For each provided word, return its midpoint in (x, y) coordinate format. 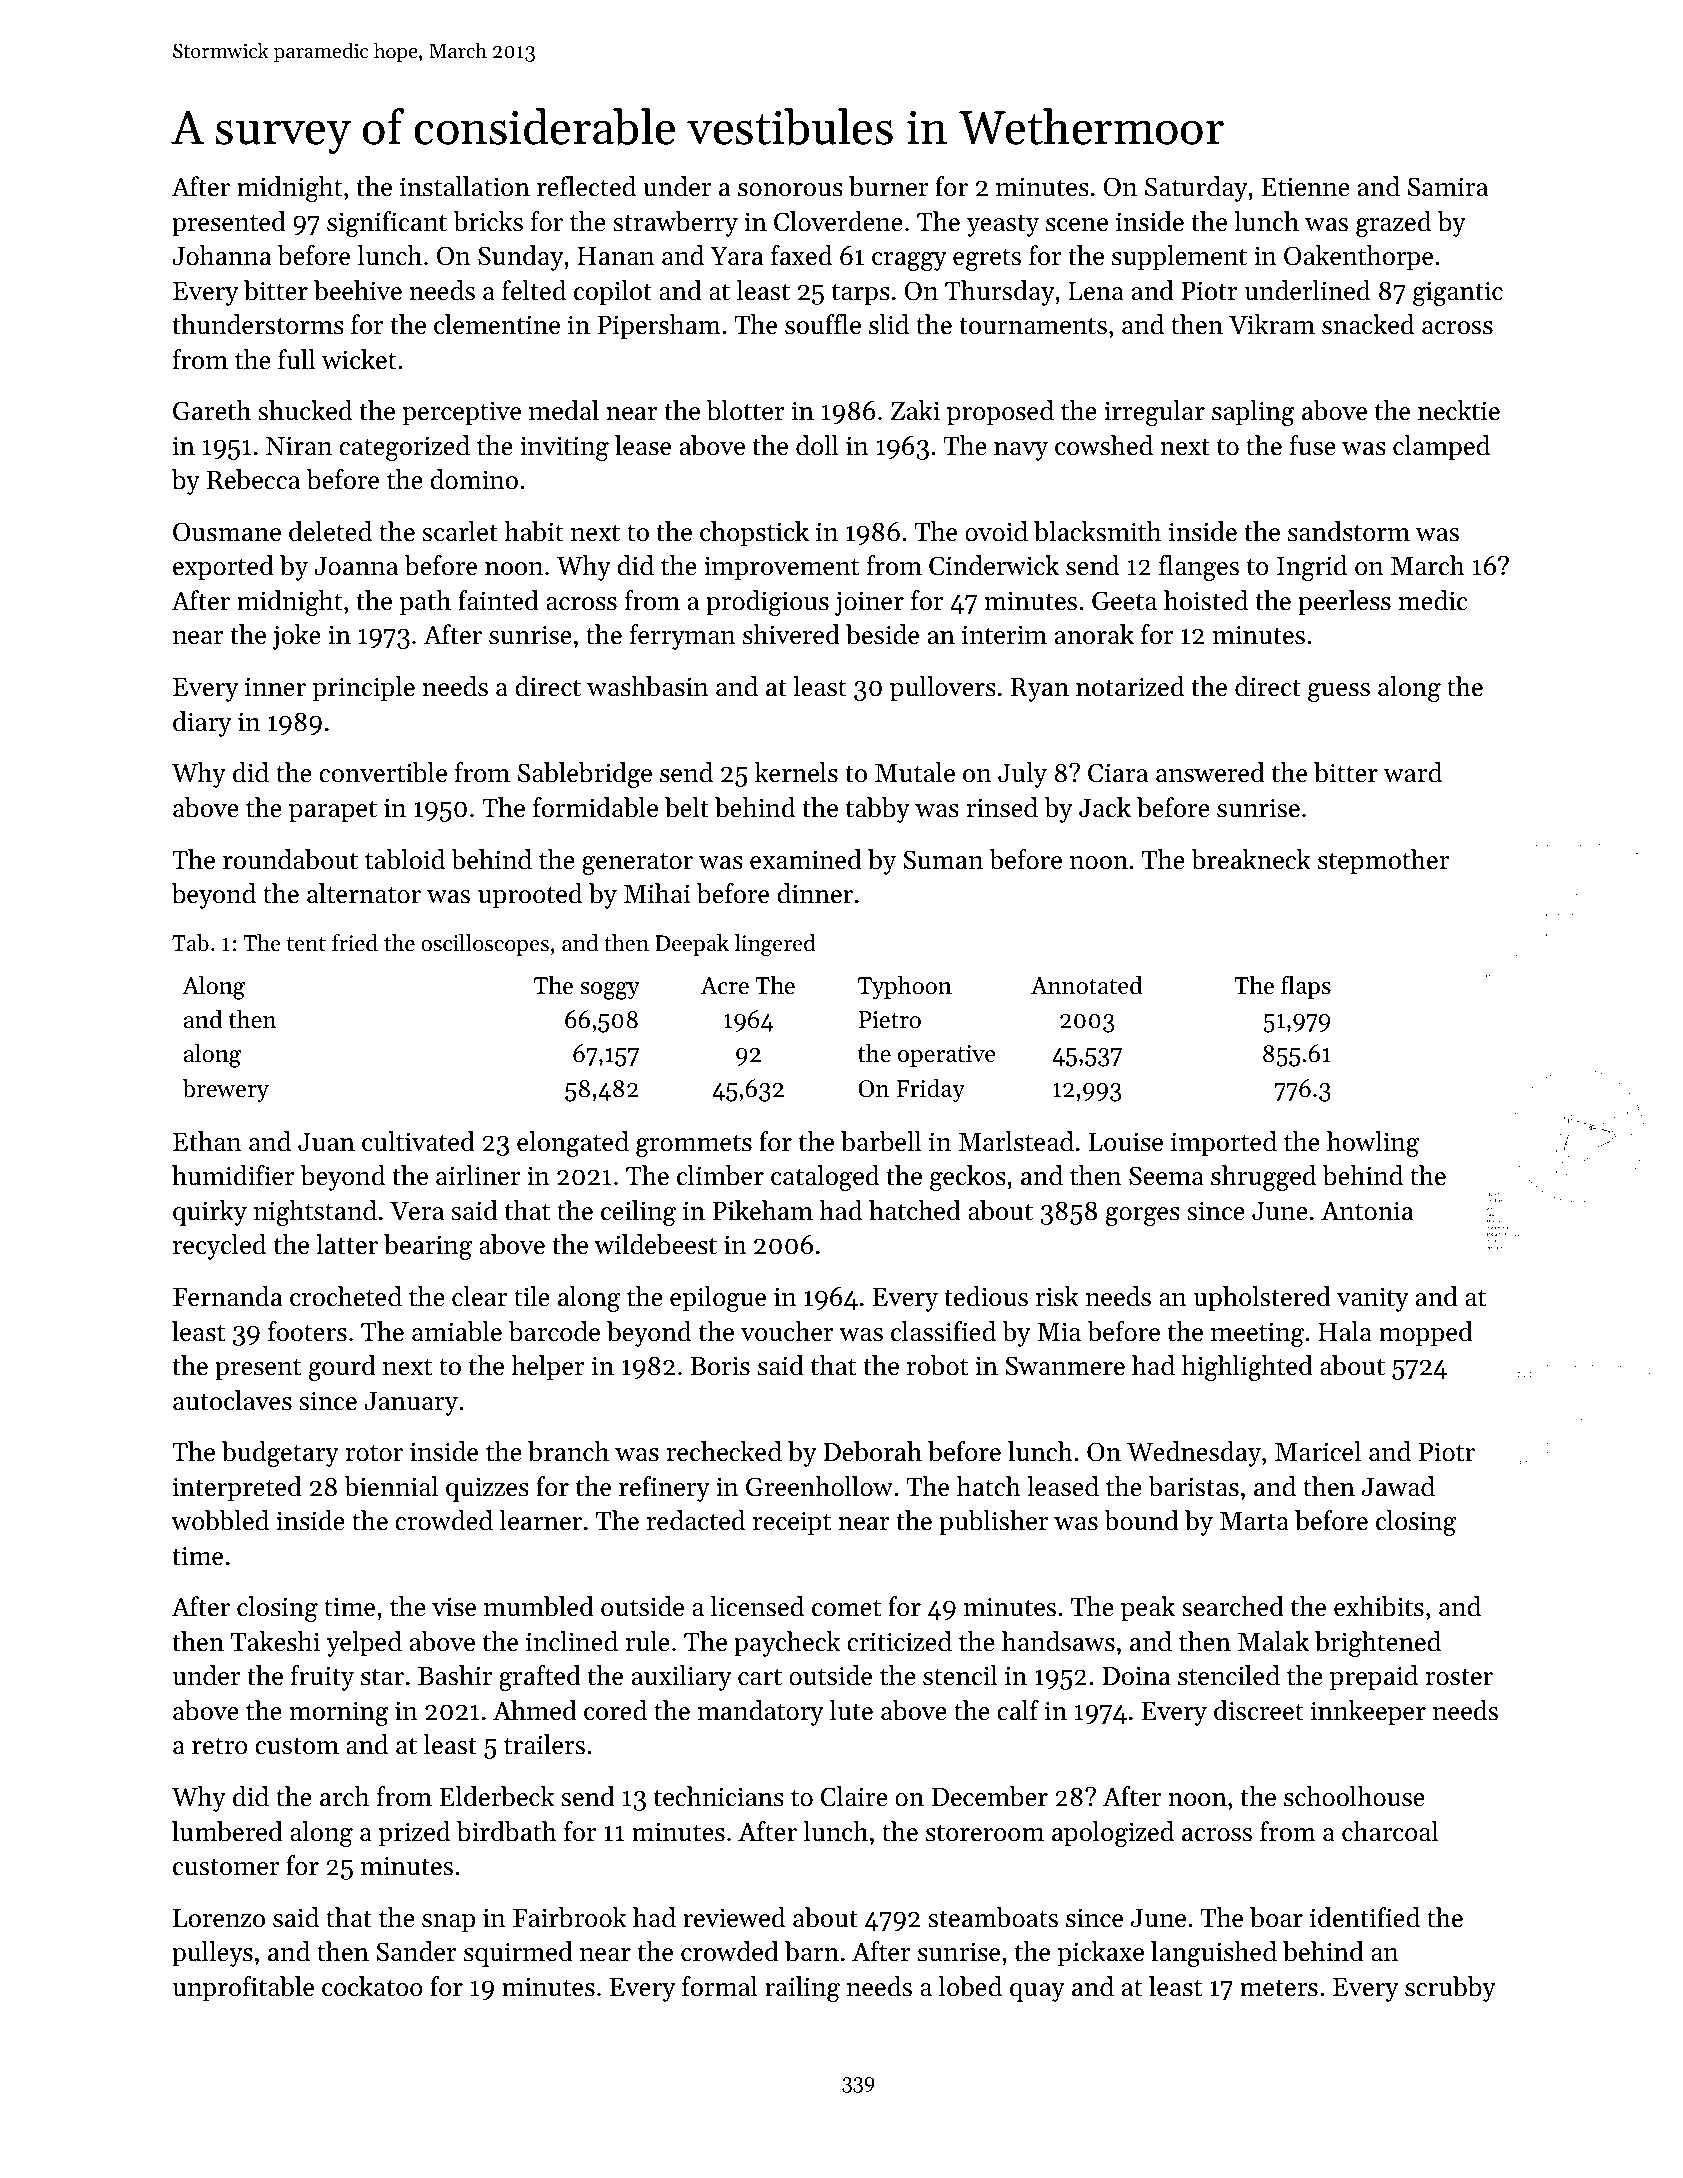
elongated (573, 1144)
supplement (1179, 258)
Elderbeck (497, 1796)
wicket (359, 359)
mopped (1426, 1334)
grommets (694, 1145)
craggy (909, 261)
